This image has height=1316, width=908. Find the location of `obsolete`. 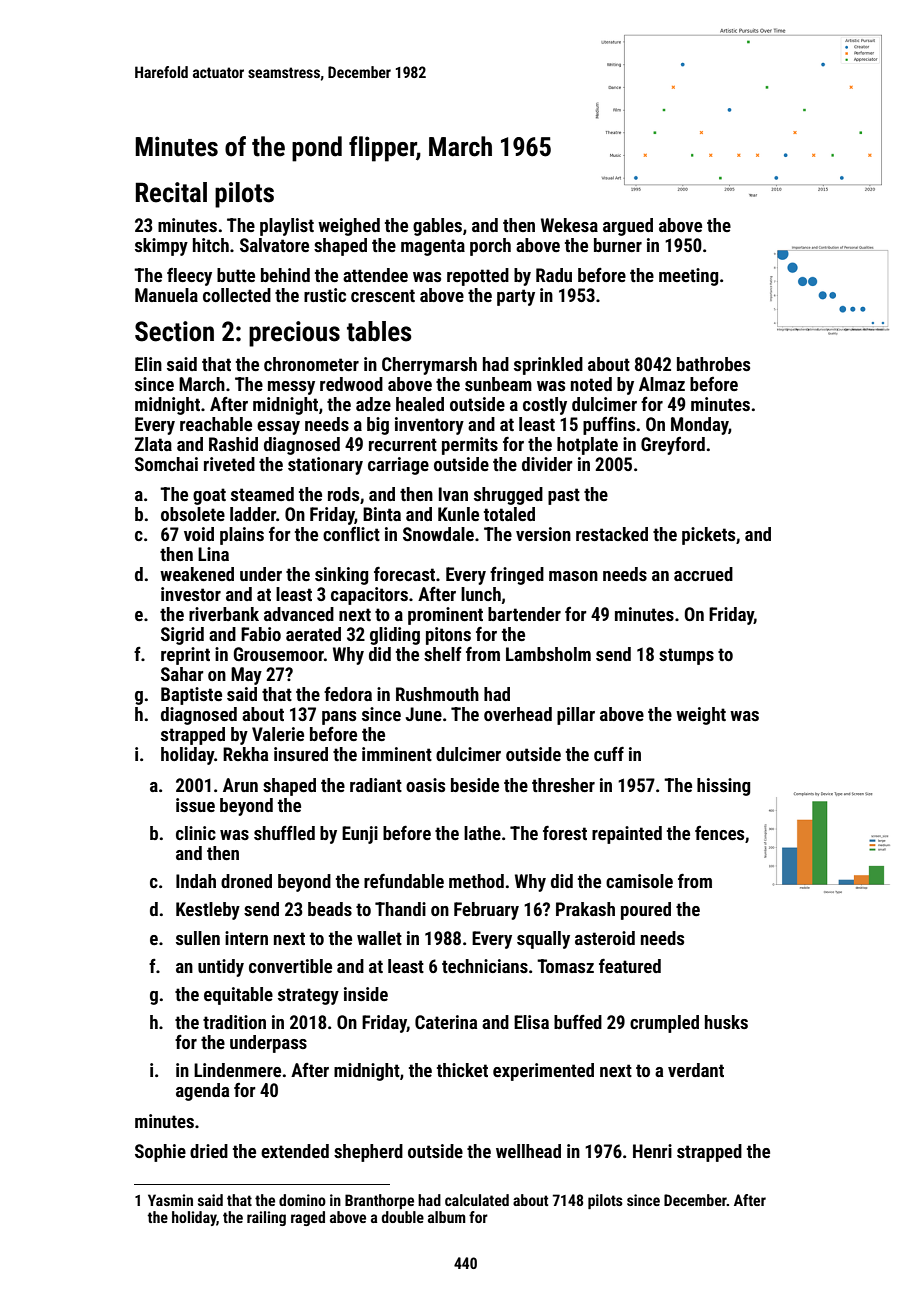

obsolete is located at coordinates (193, 514).
